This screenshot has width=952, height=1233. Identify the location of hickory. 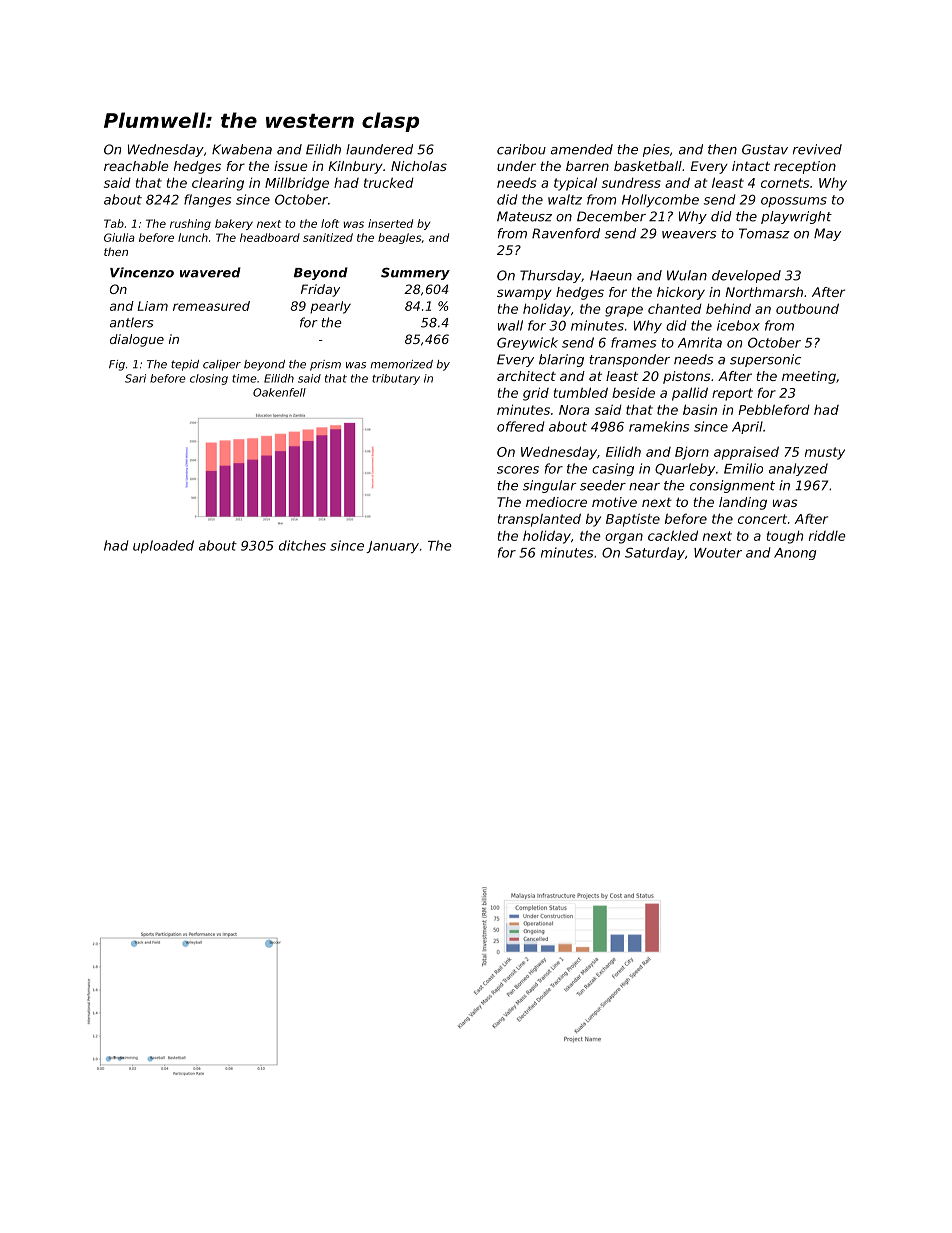
(681, 293).
